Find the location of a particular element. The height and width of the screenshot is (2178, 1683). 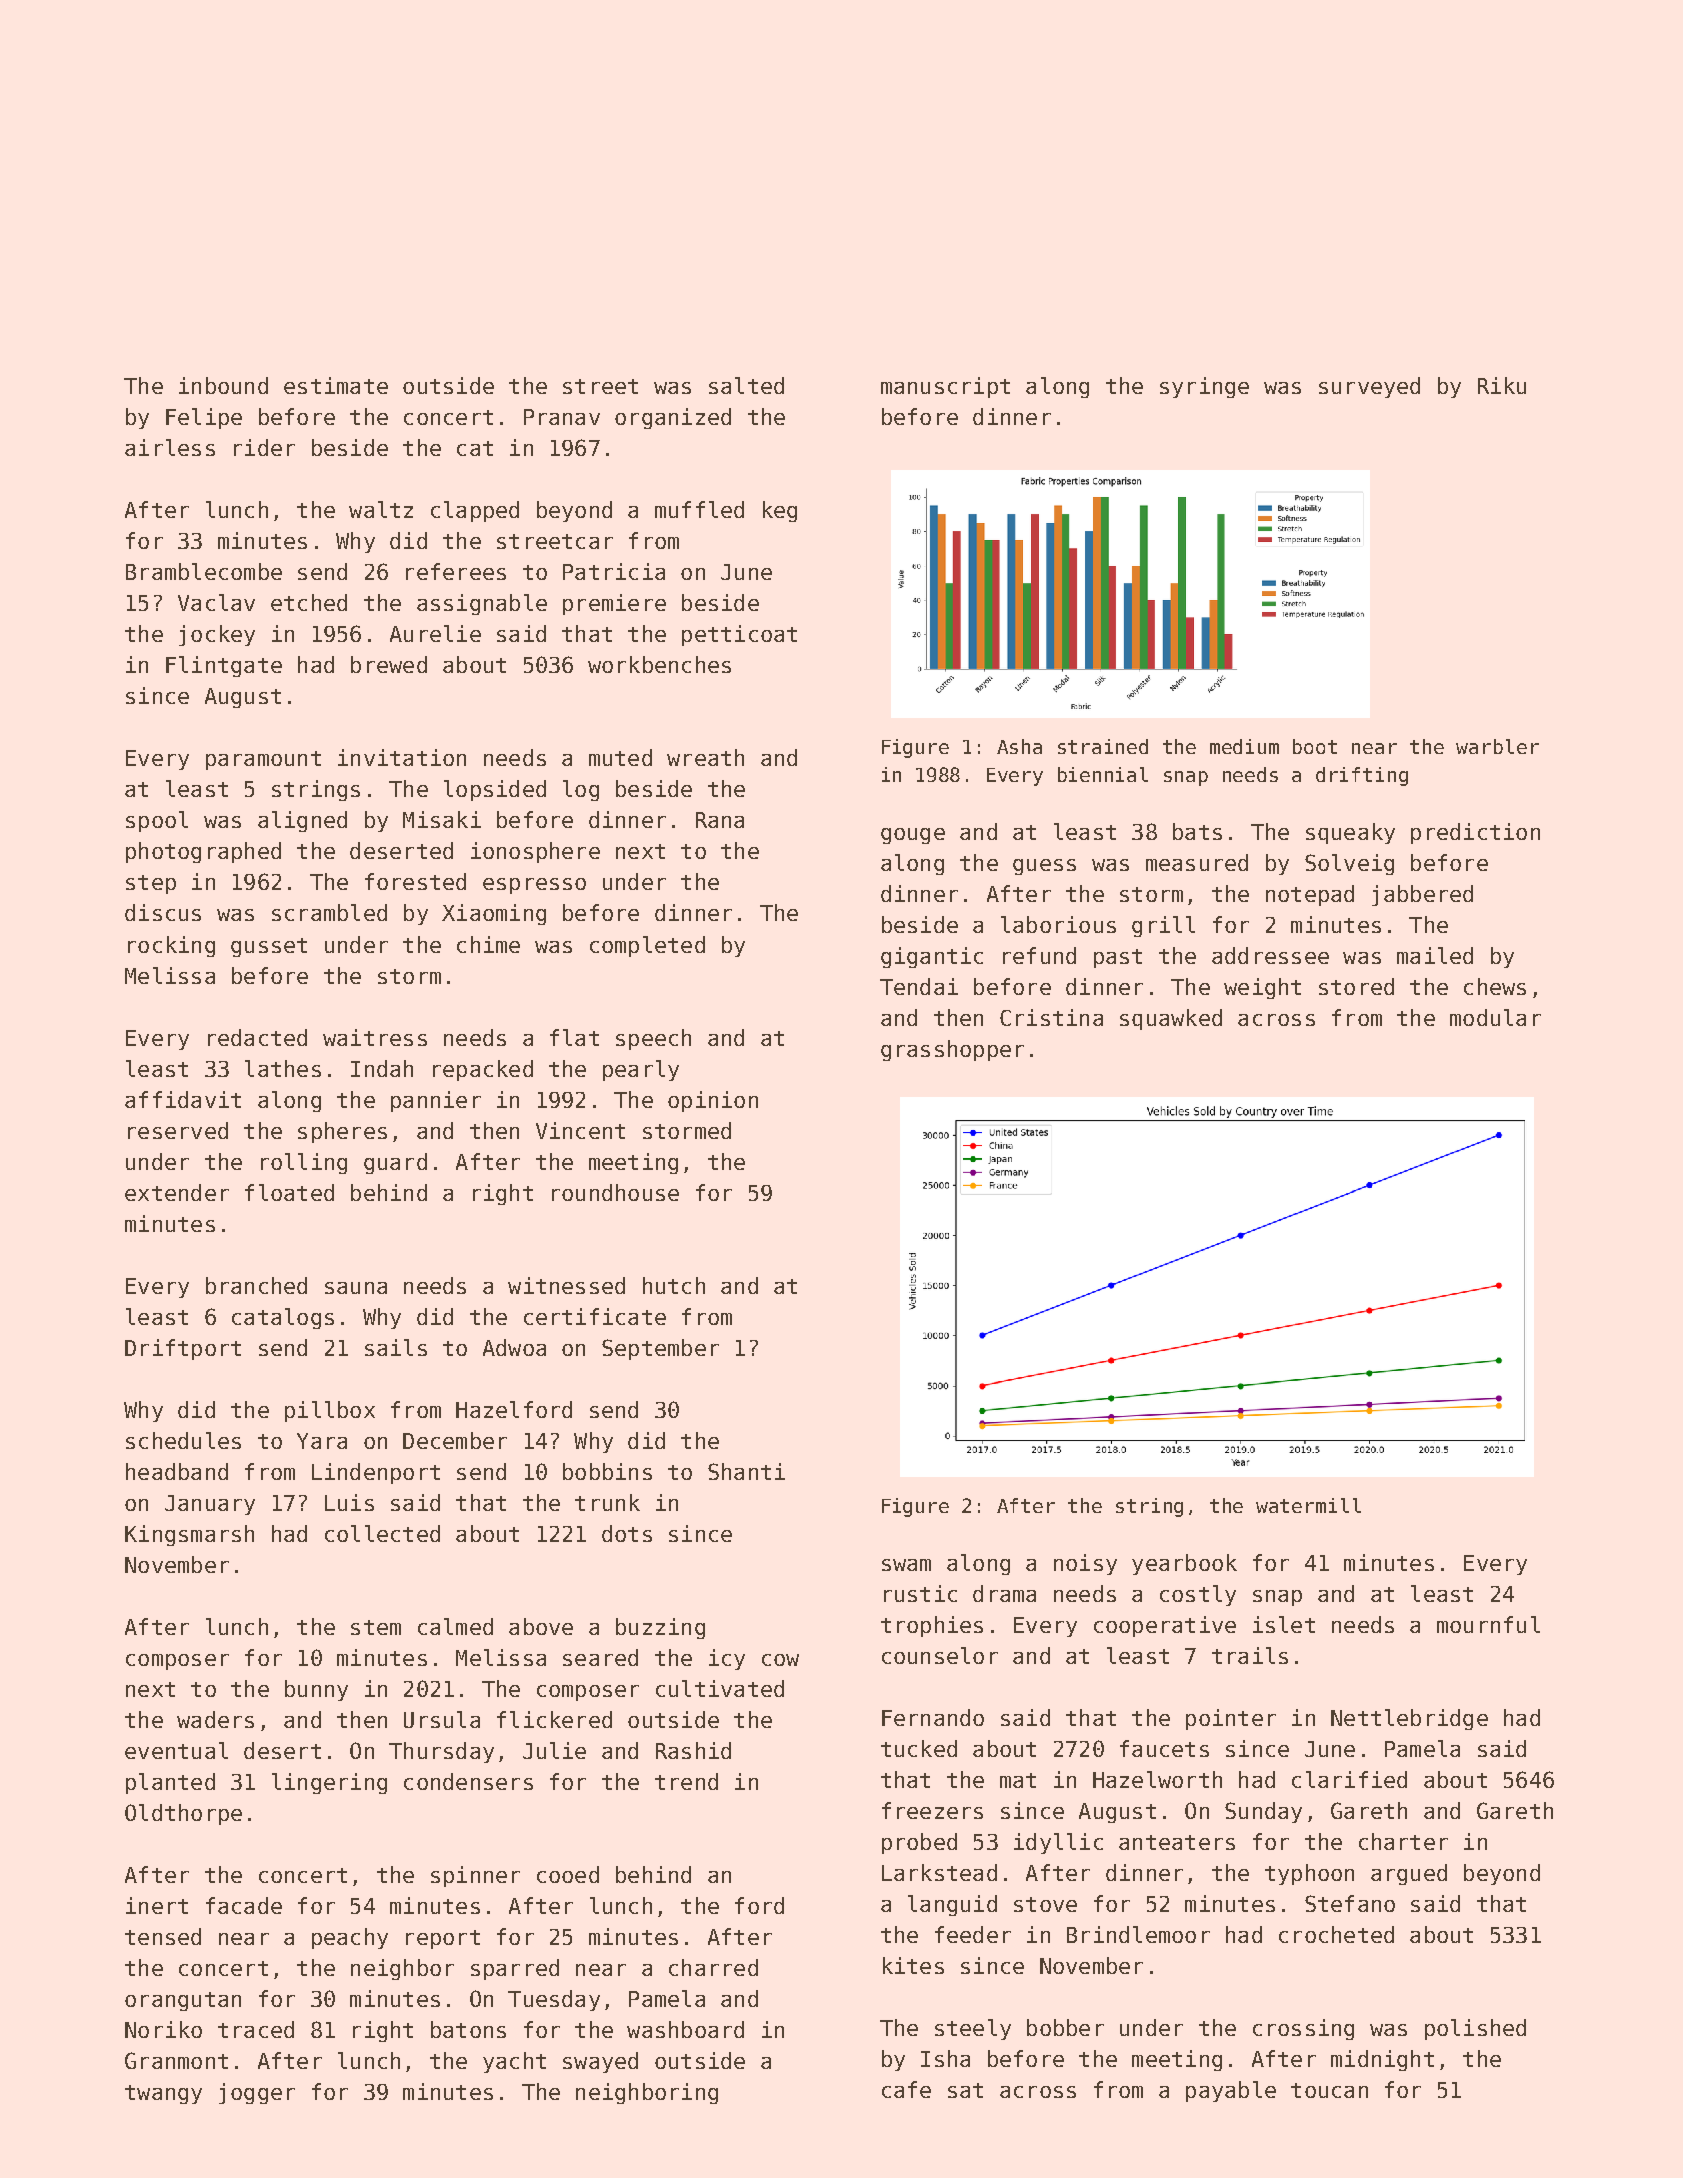

boot is located at coordinates (1315, 746).
